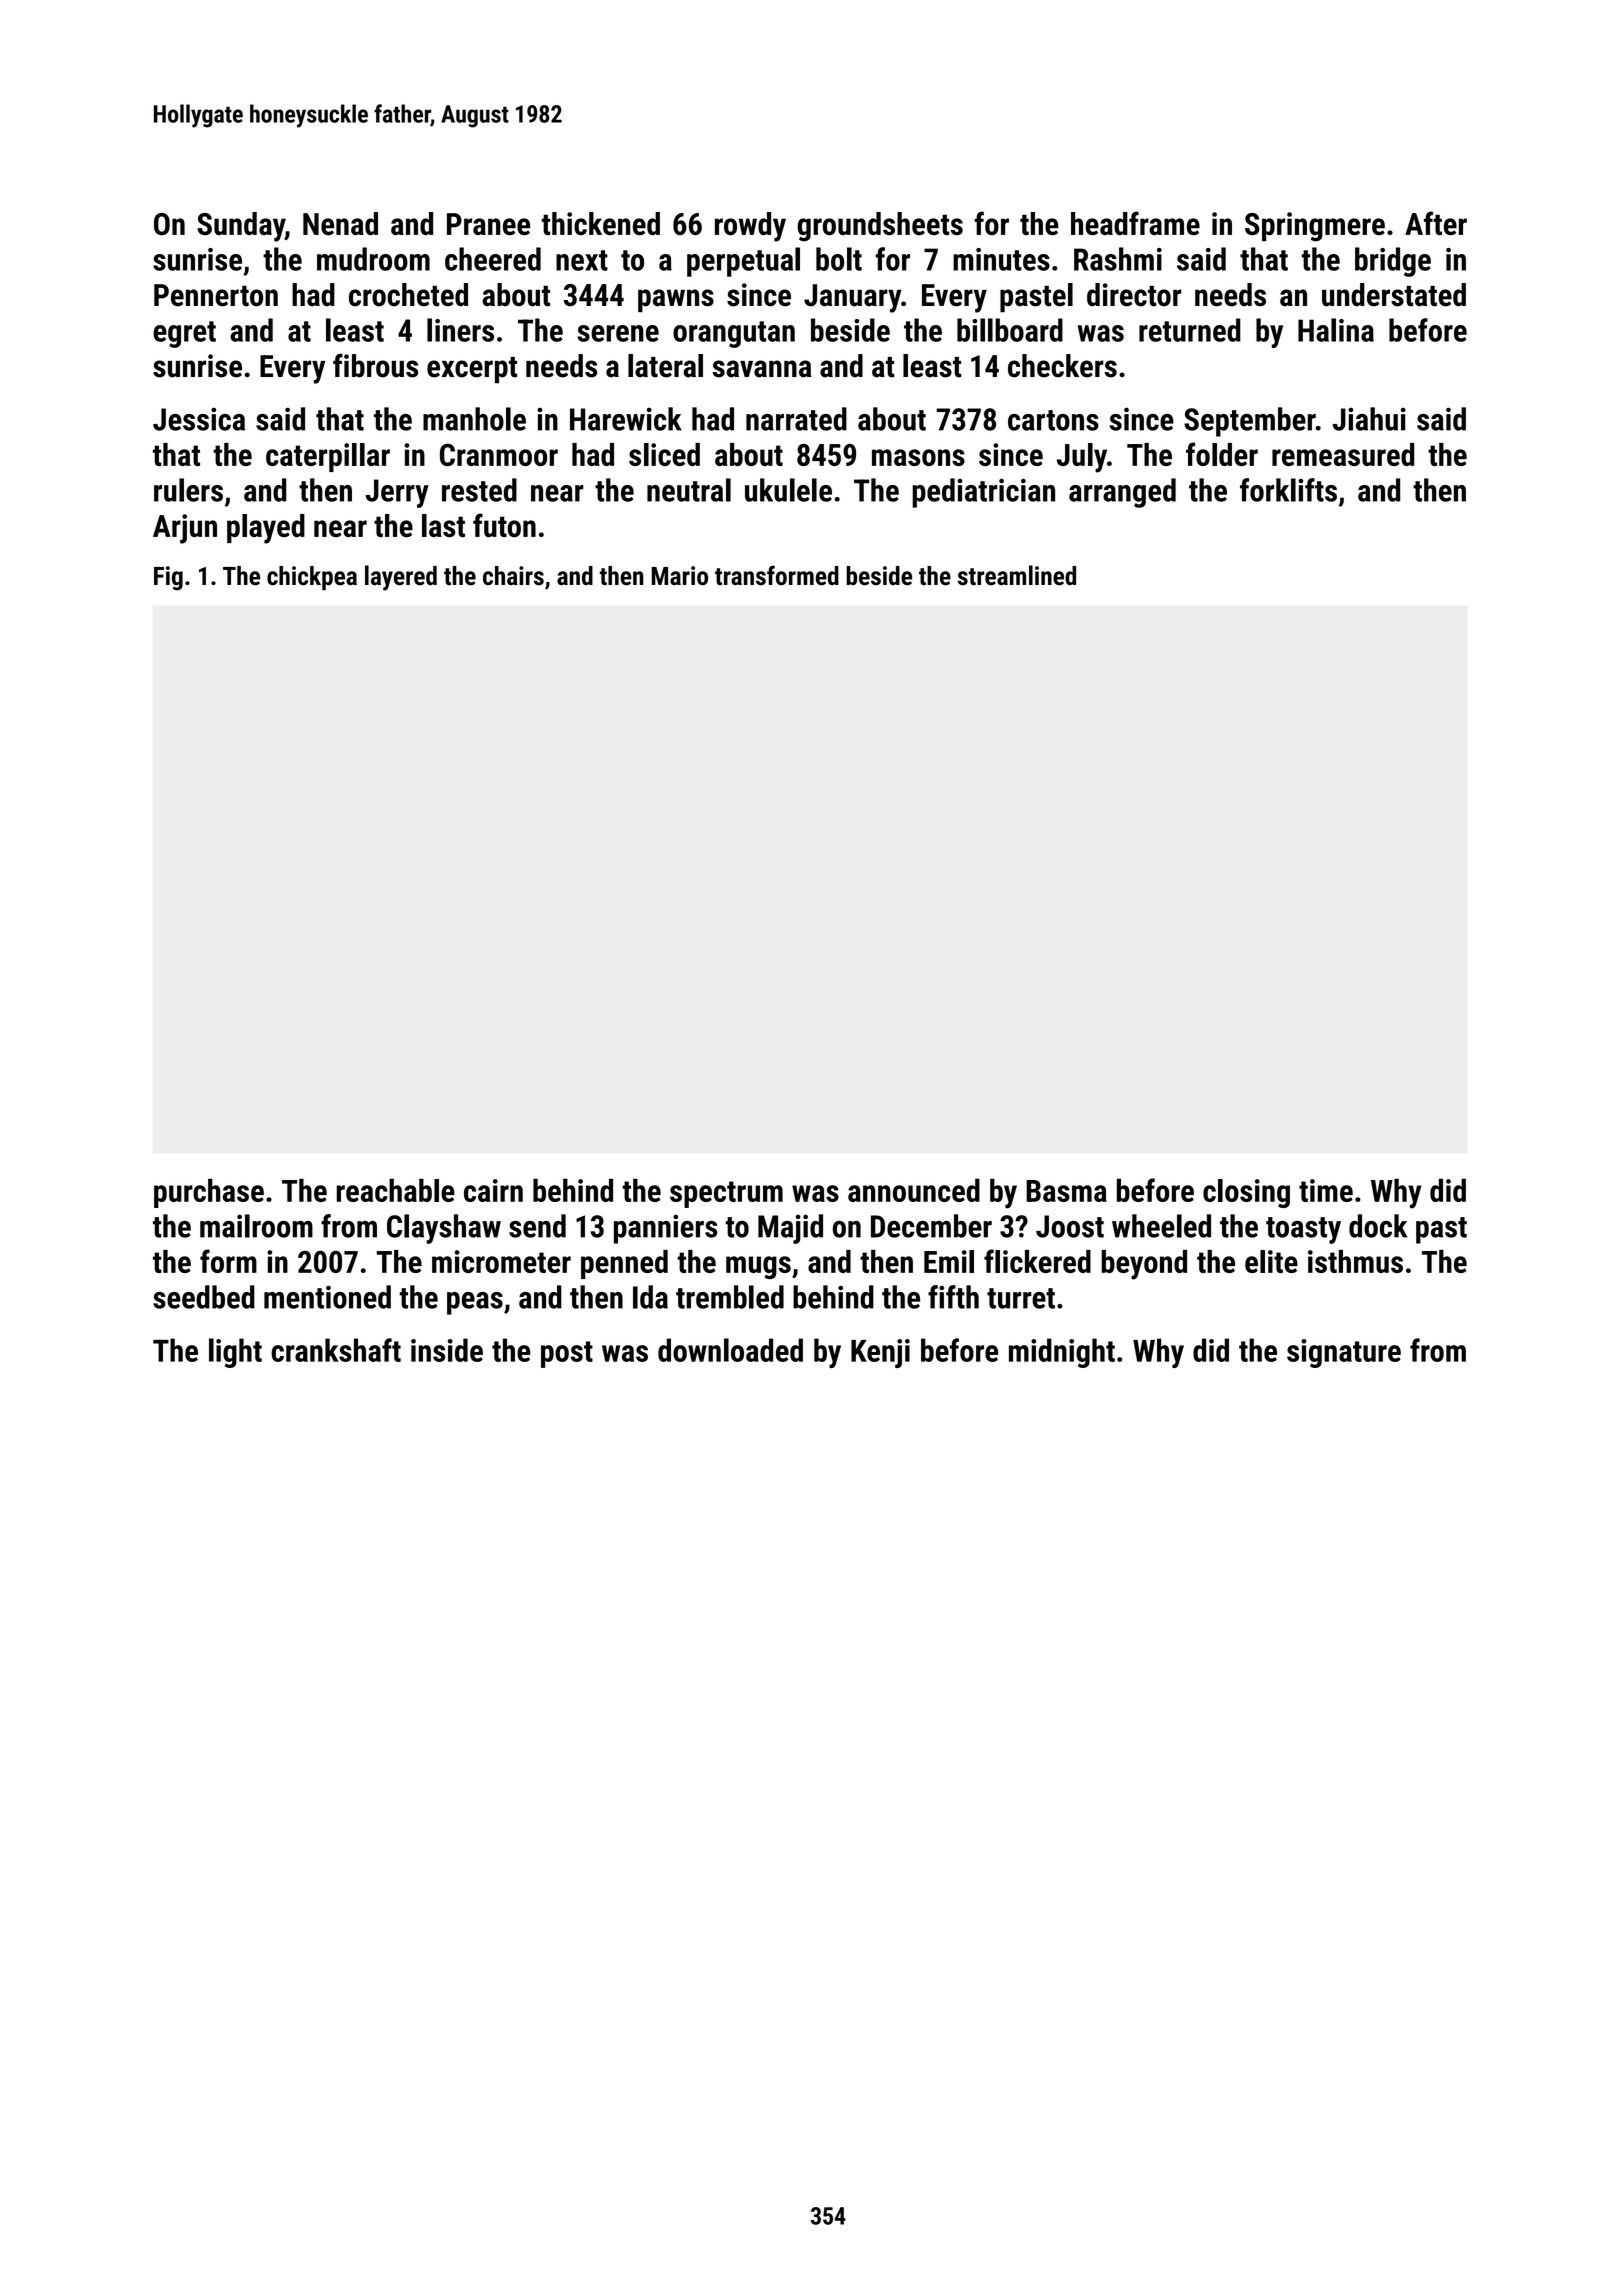  Describe the element at coordinates (1135, 223) in the image. I see `headframe` at that location.
